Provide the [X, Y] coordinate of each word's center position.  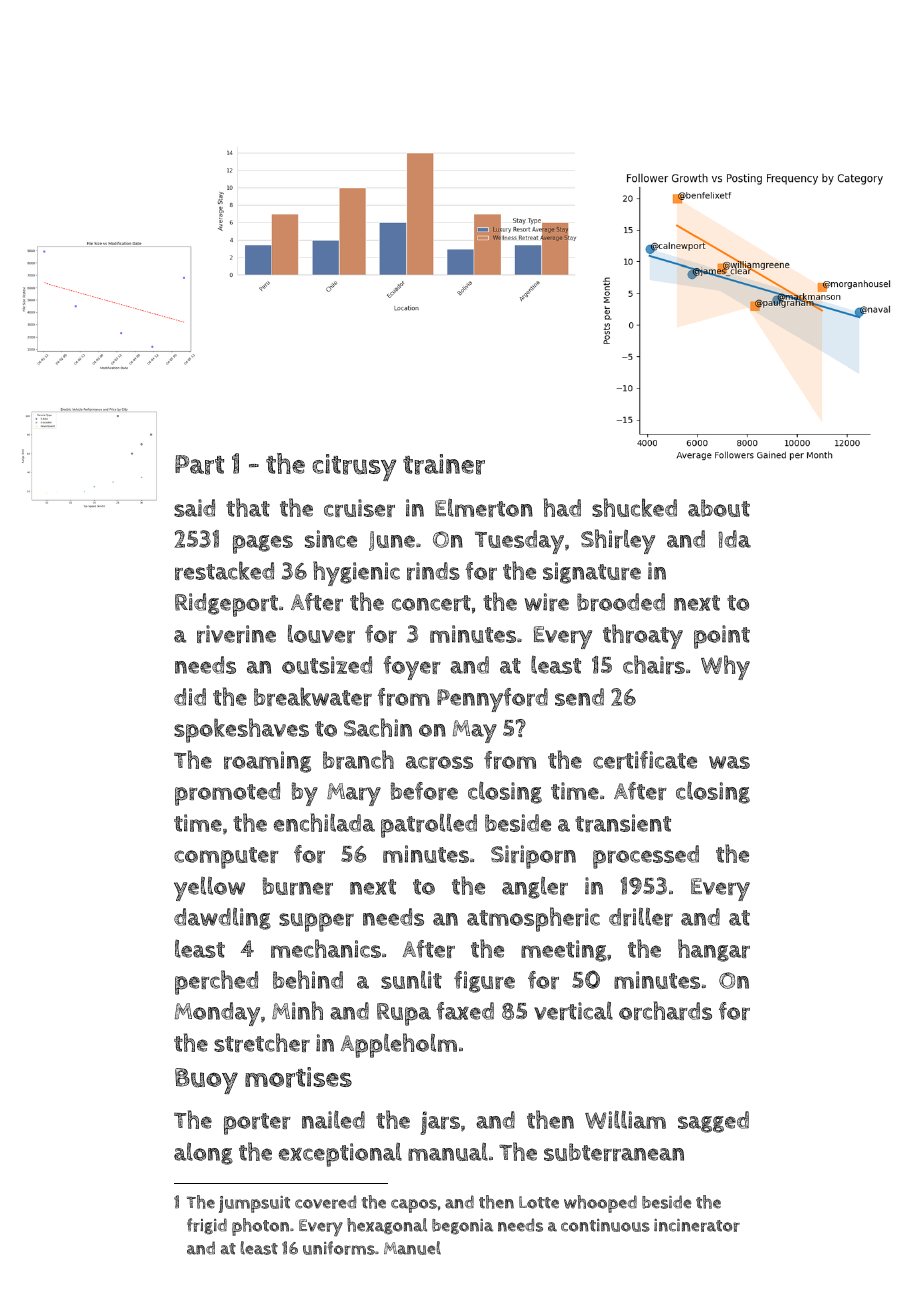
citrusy [354, 467]
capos [414, 1206]
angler [535, 887]
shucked [634, 507]
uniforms [339, 1248]
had [562, 507]
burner [298, 886]
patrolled [429, 826]
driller [641, 917]
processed [646, 857]
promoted [227, 794]
